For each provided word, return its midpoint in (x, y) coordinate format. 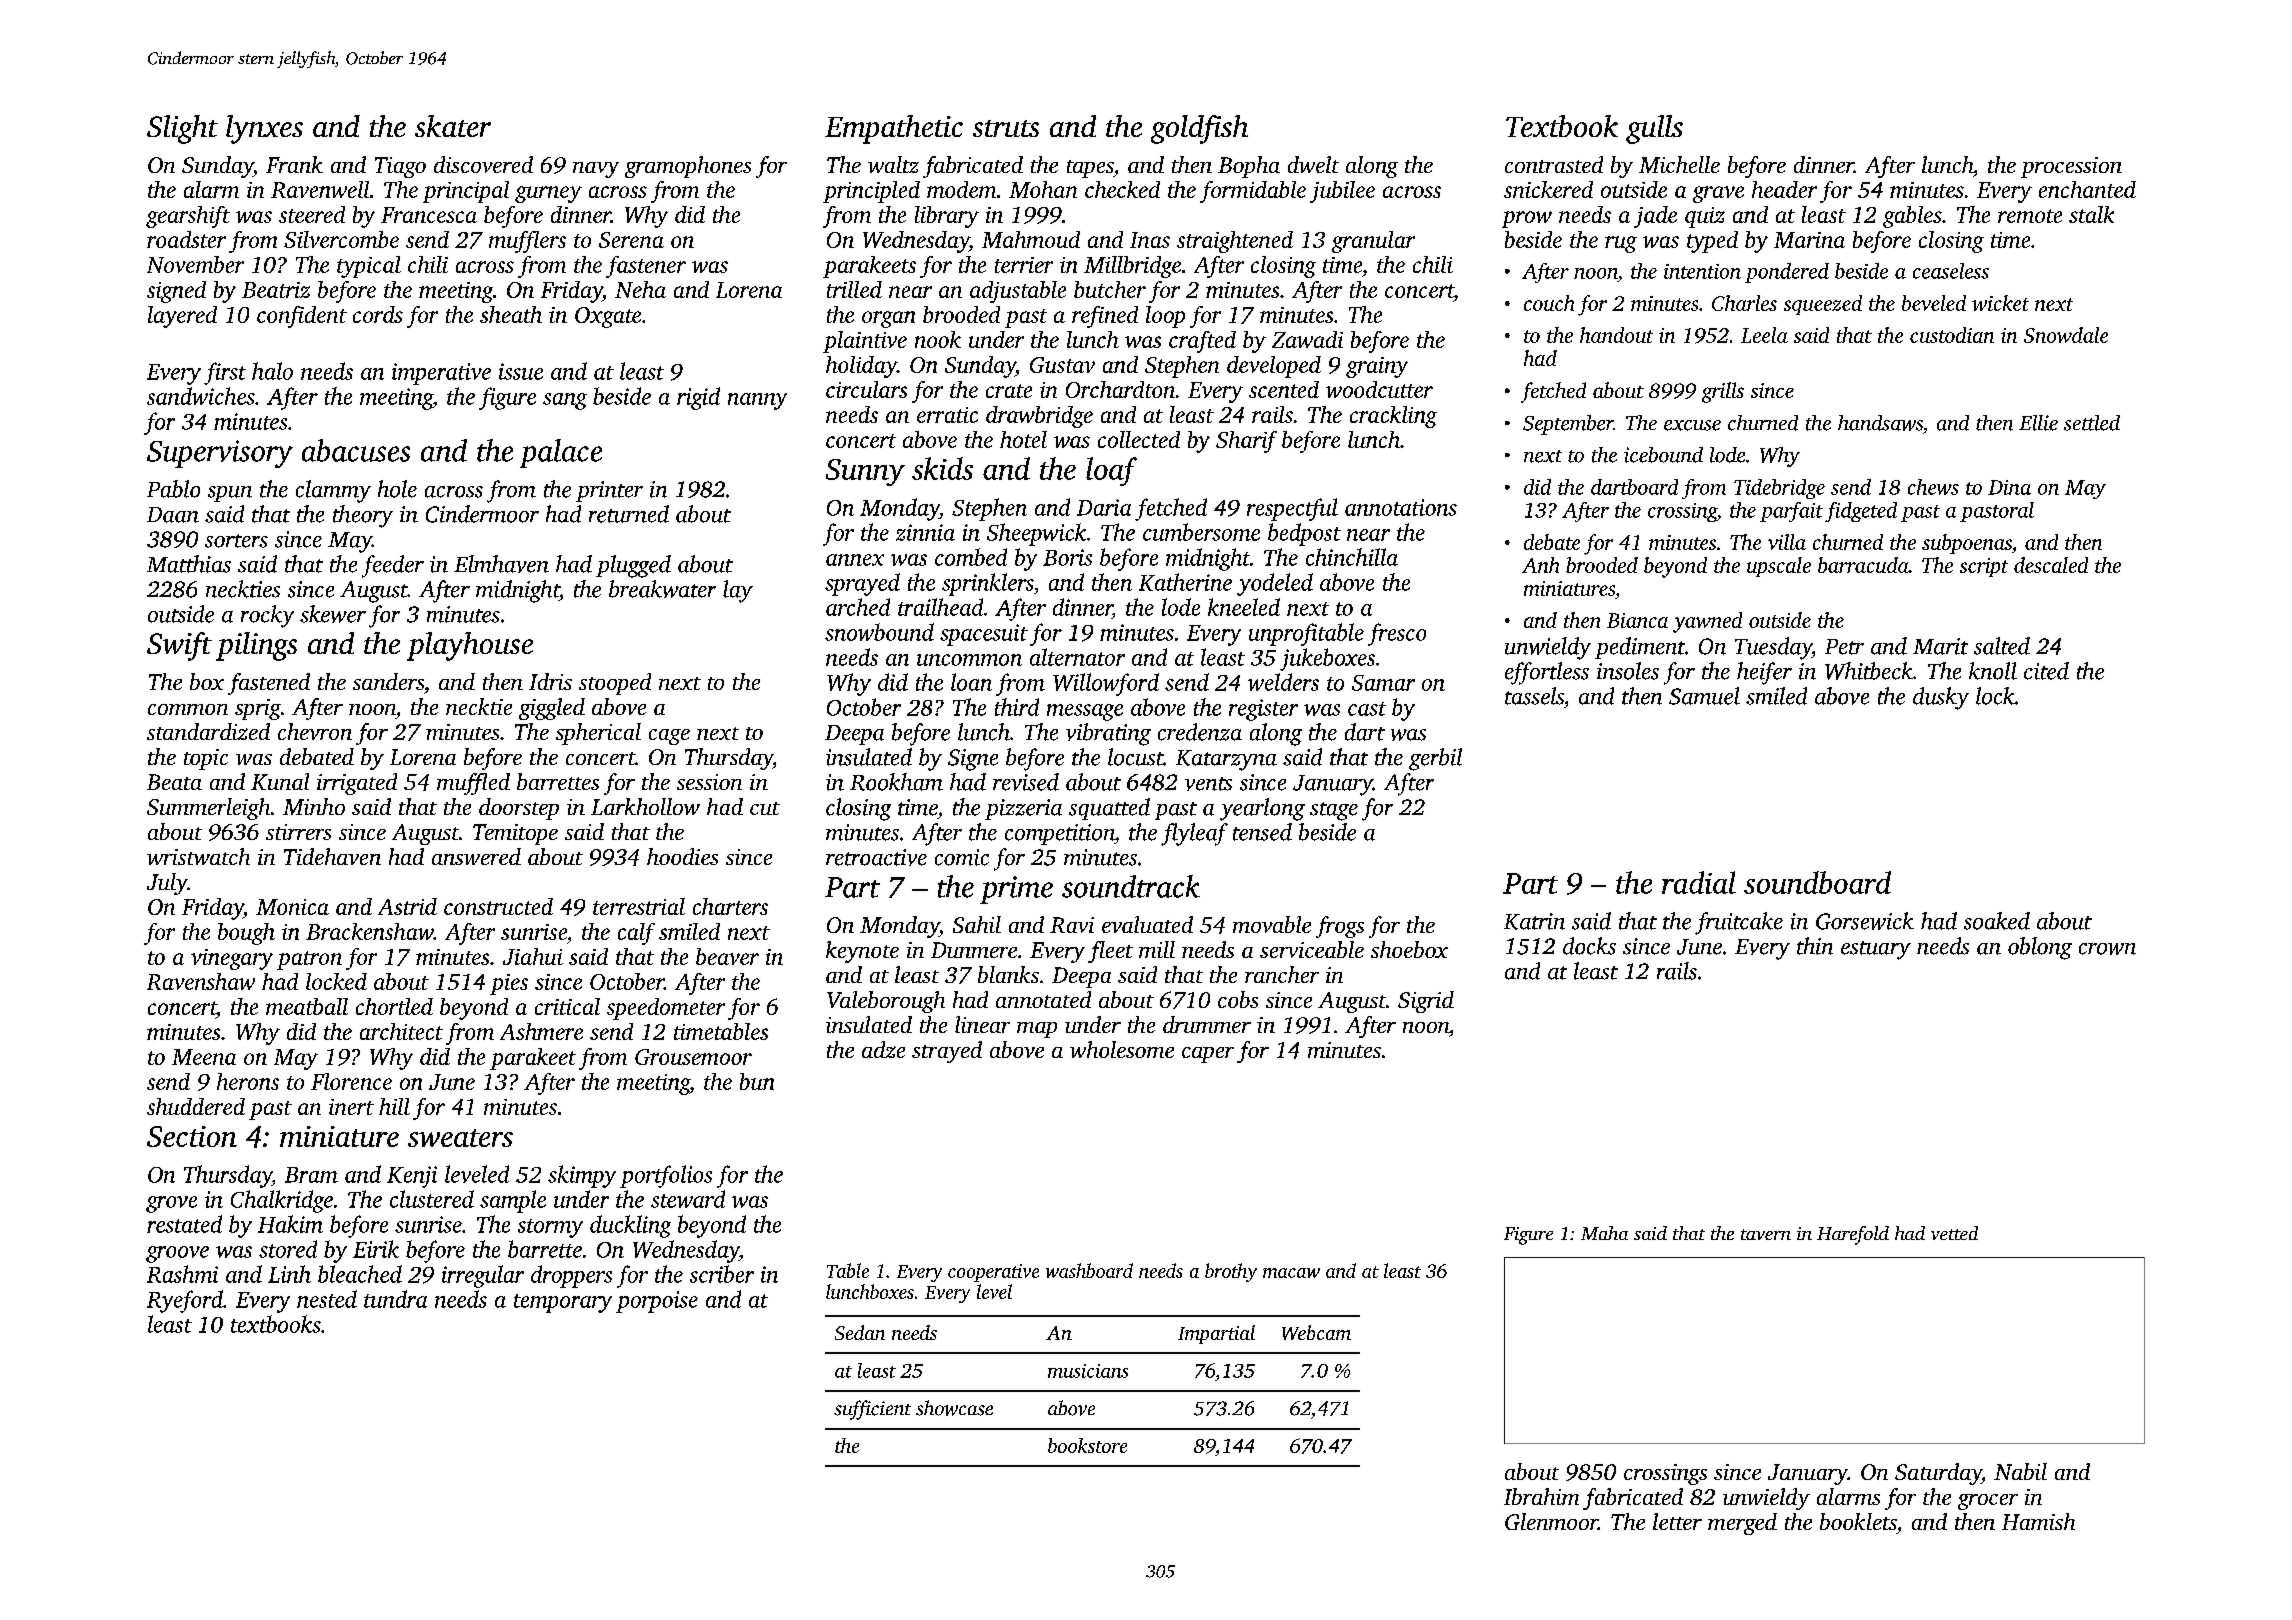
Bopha (1249, 167)
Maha (1604, 1233)
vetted (1954, 1233)
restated (184, 1224)
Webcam (1316, 1332)
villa (1787, 542)
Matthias (189, 564)
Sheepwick (1036, 534)
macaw (1291, 1273)
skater (453, 126)
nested (327, 1299)
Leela (1764, 335)
